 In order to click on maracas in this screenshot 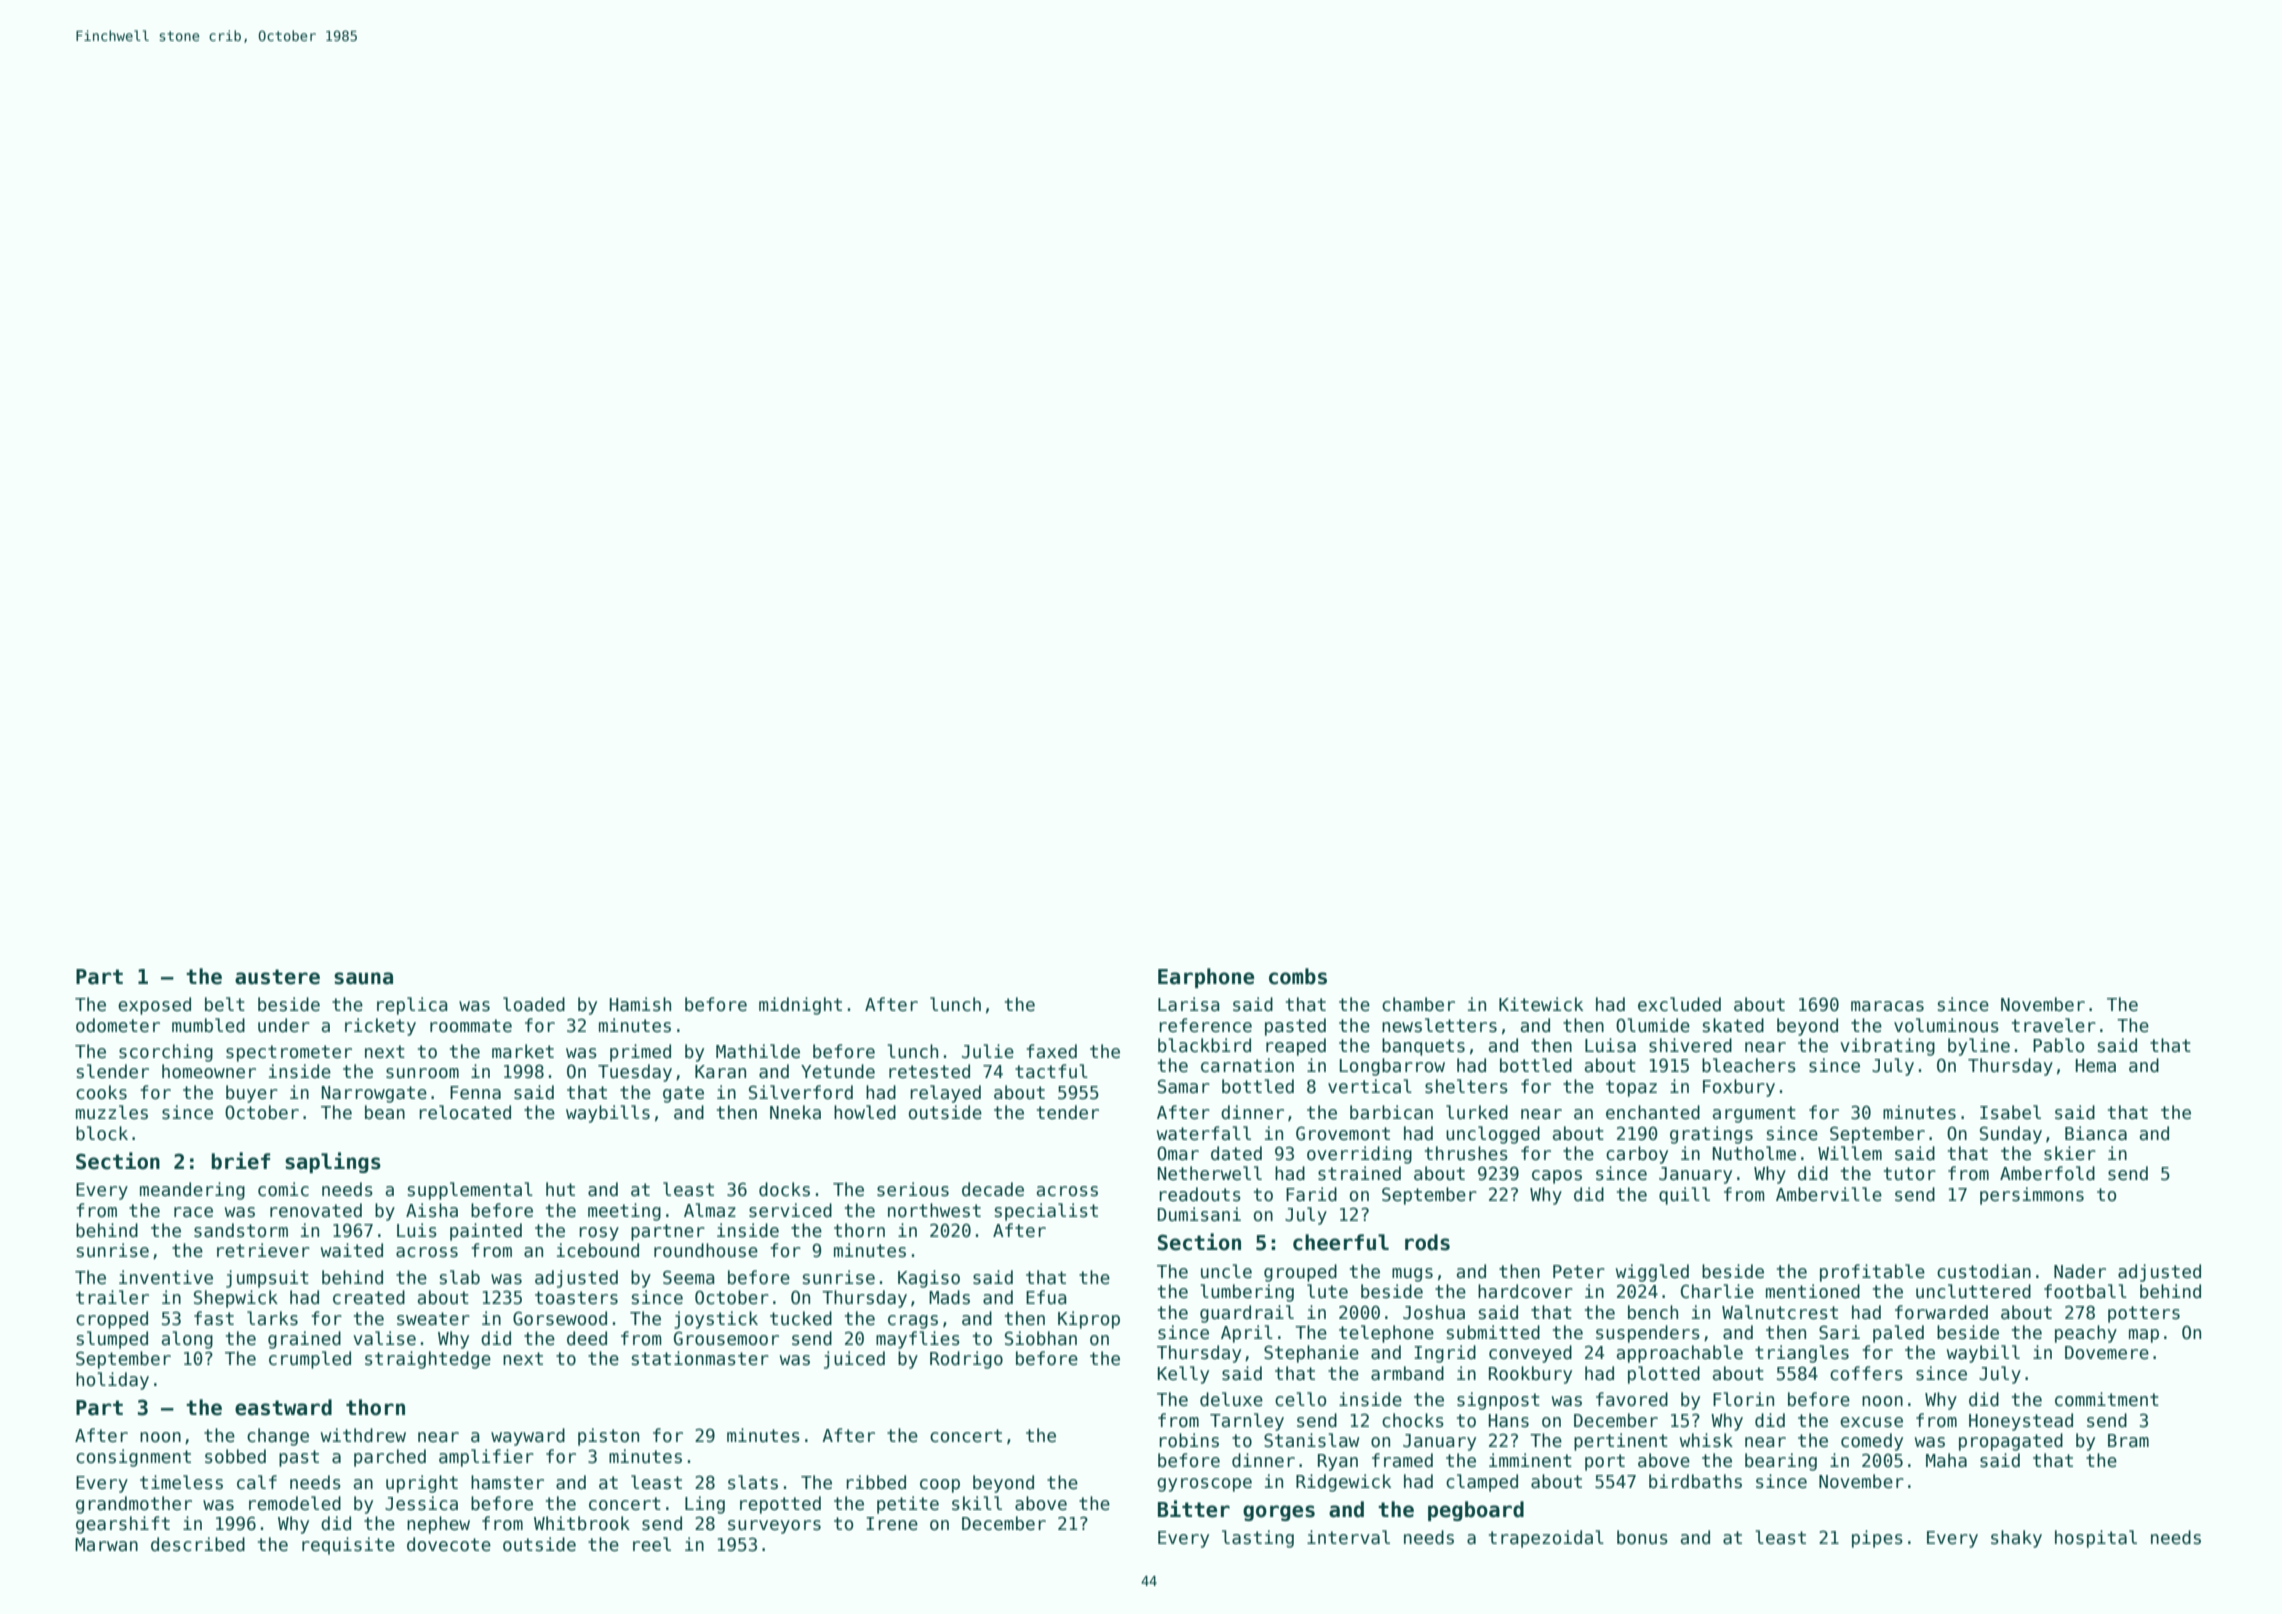, I will do `click(1887, 1006)`.
